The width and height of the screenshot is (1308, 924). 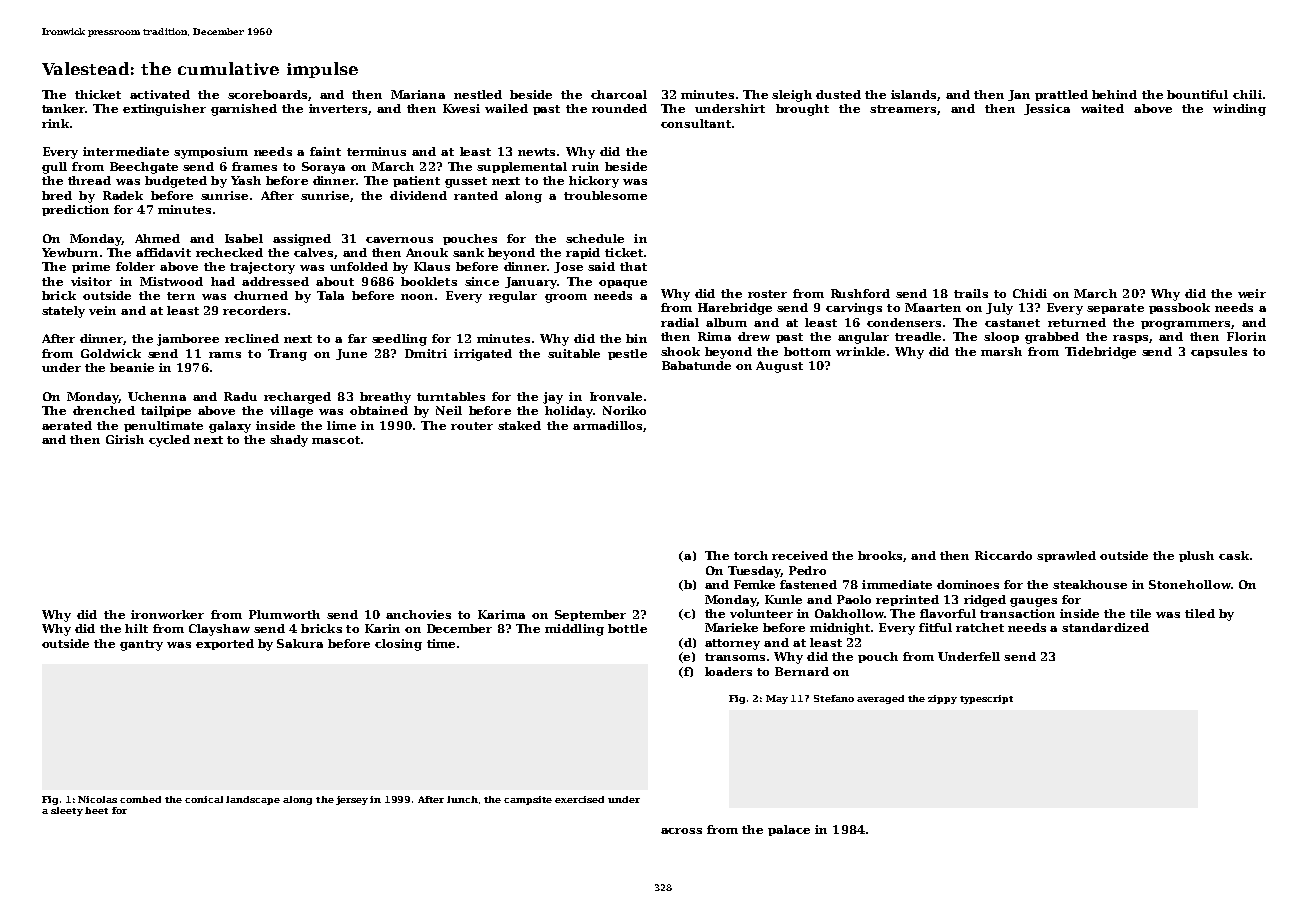 What do you see at coordinates (125, 439) in the screenshot?
I see `Girish` at bounding box center [125, 439].
